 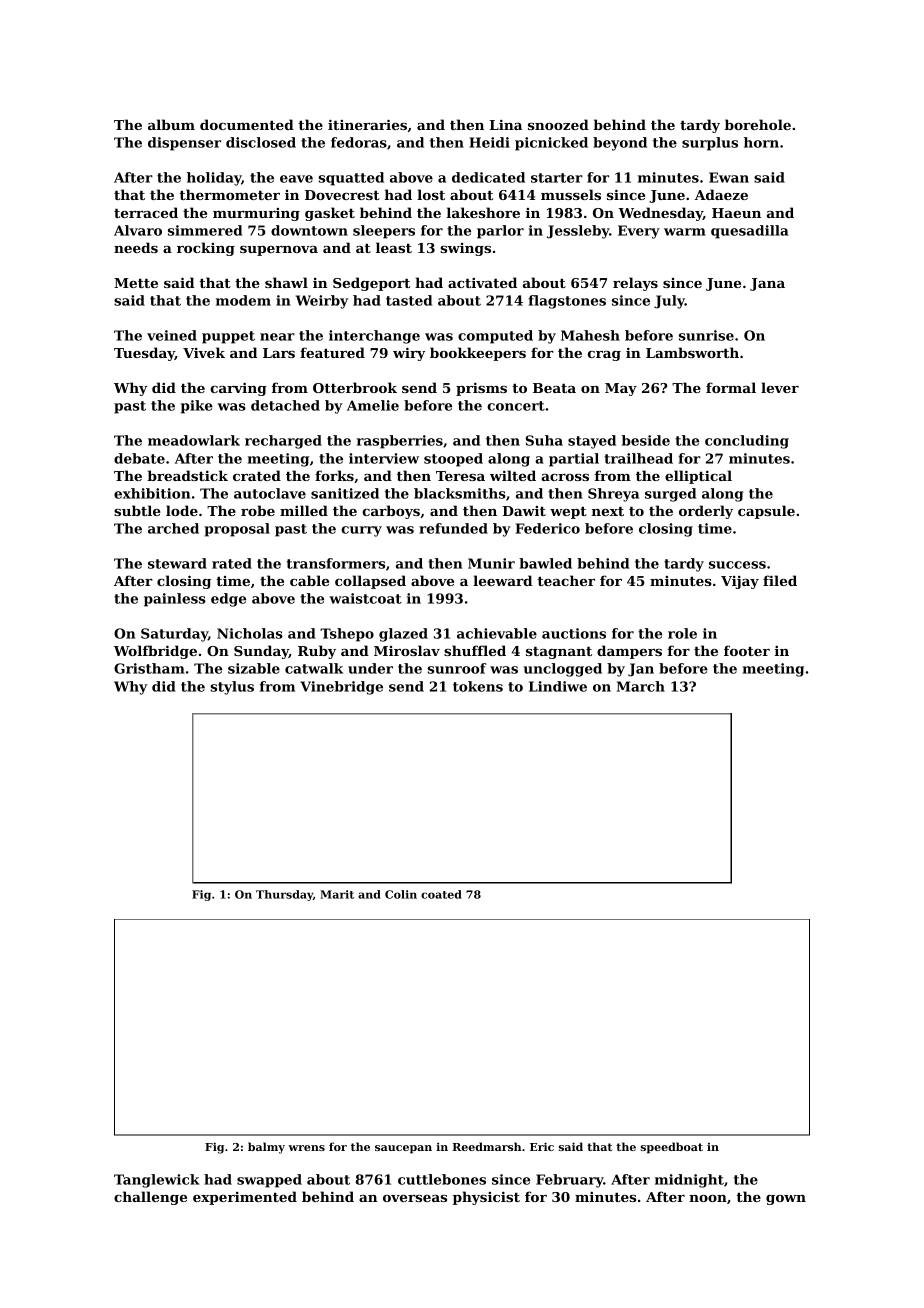 What do you see at coordinates (149, 668) in the image?
I see `Gristham` at bounding box center [149, 668].
